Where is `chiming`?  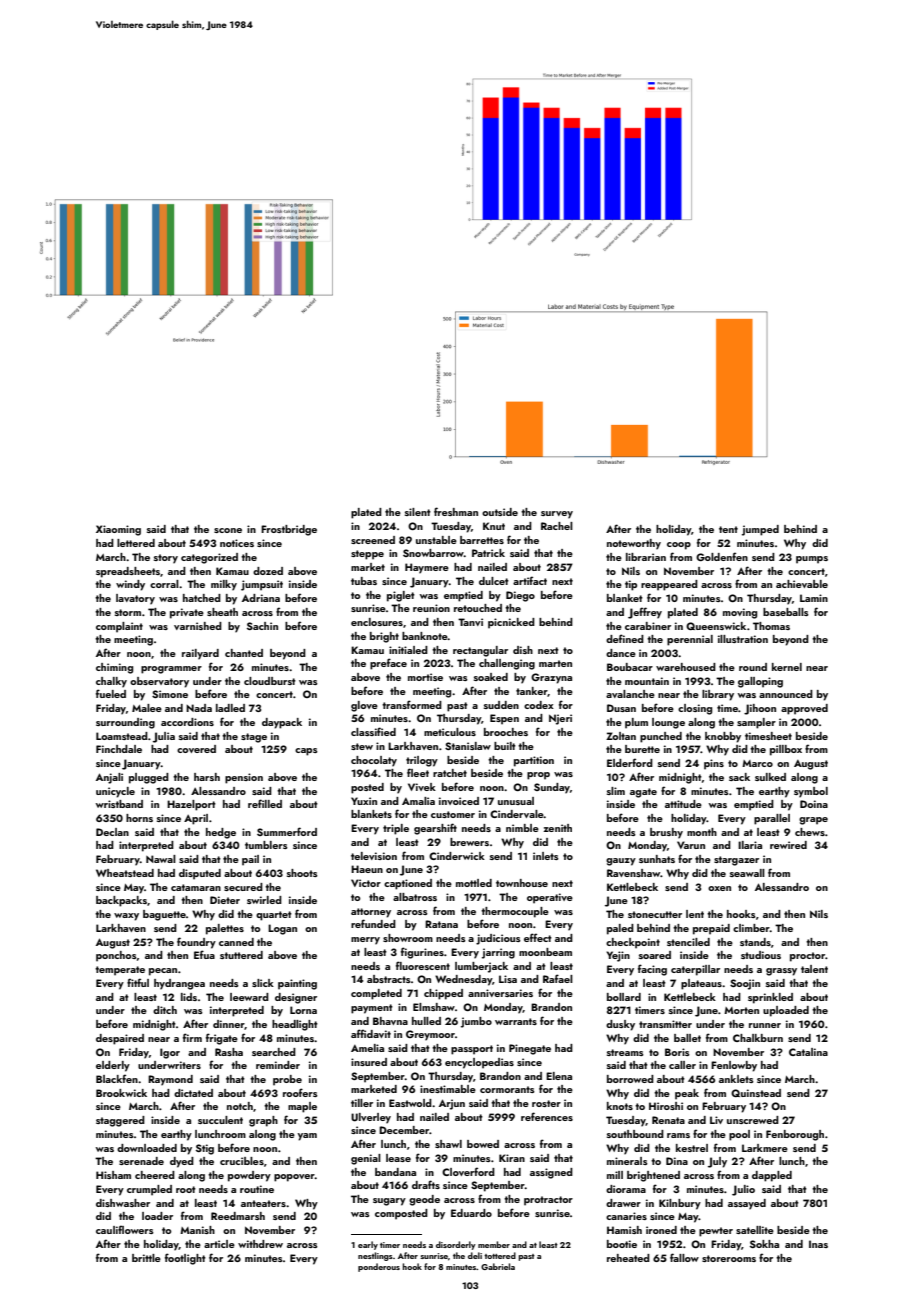
chiming is located at coordinates (114, 668).
